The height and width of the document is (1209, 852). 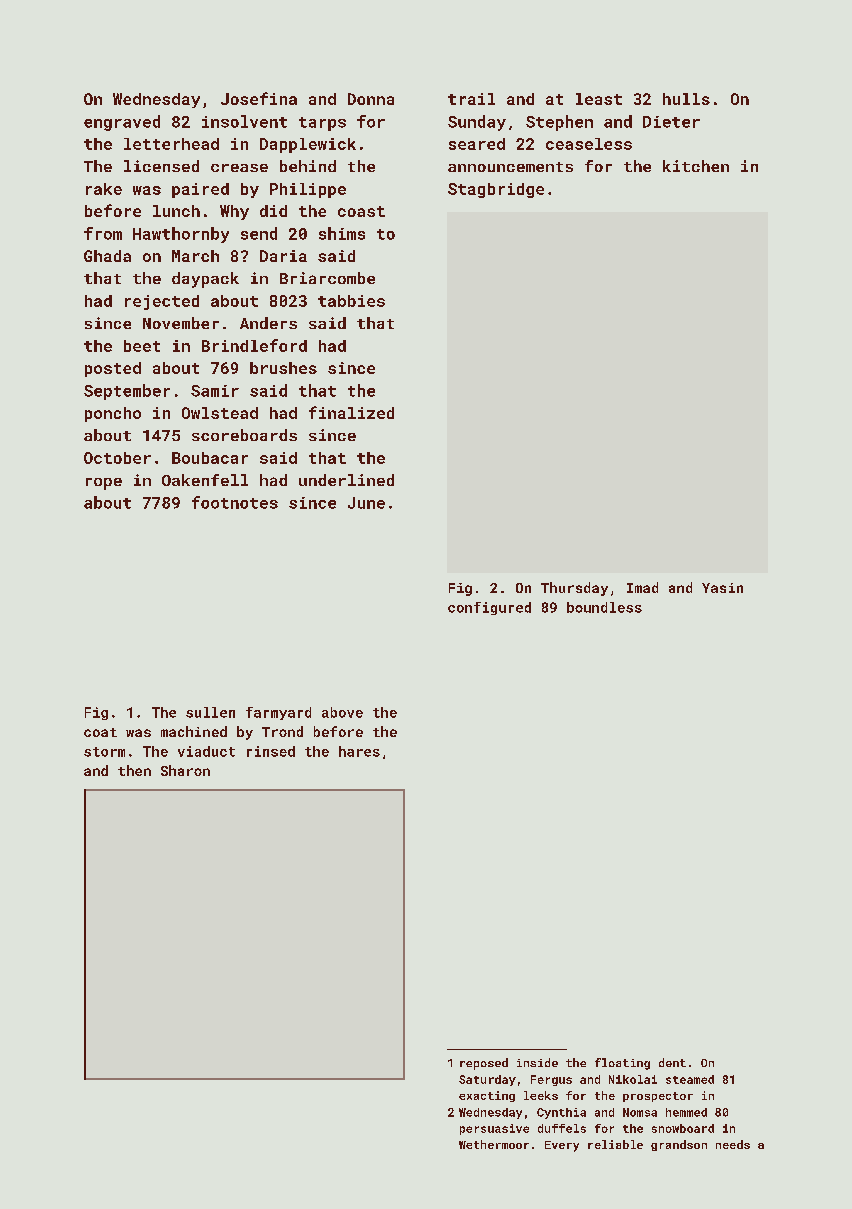 What do you see at coordinates (113, 414) in the document?
I see `poncho` at bounding box center [113, 414].
